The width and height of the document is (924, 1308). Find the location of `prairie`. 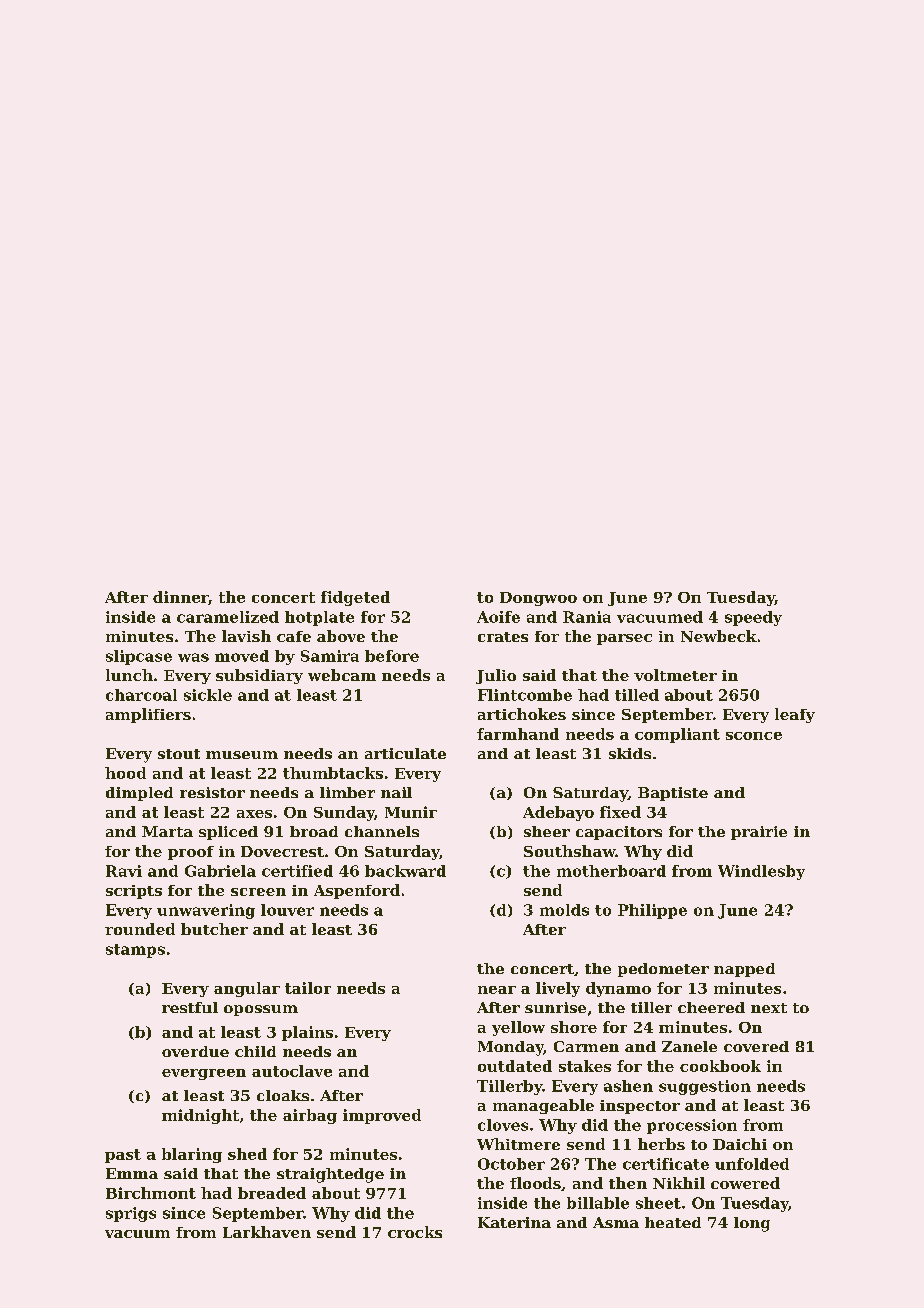

prairie is located at coordinates (759, 833).
